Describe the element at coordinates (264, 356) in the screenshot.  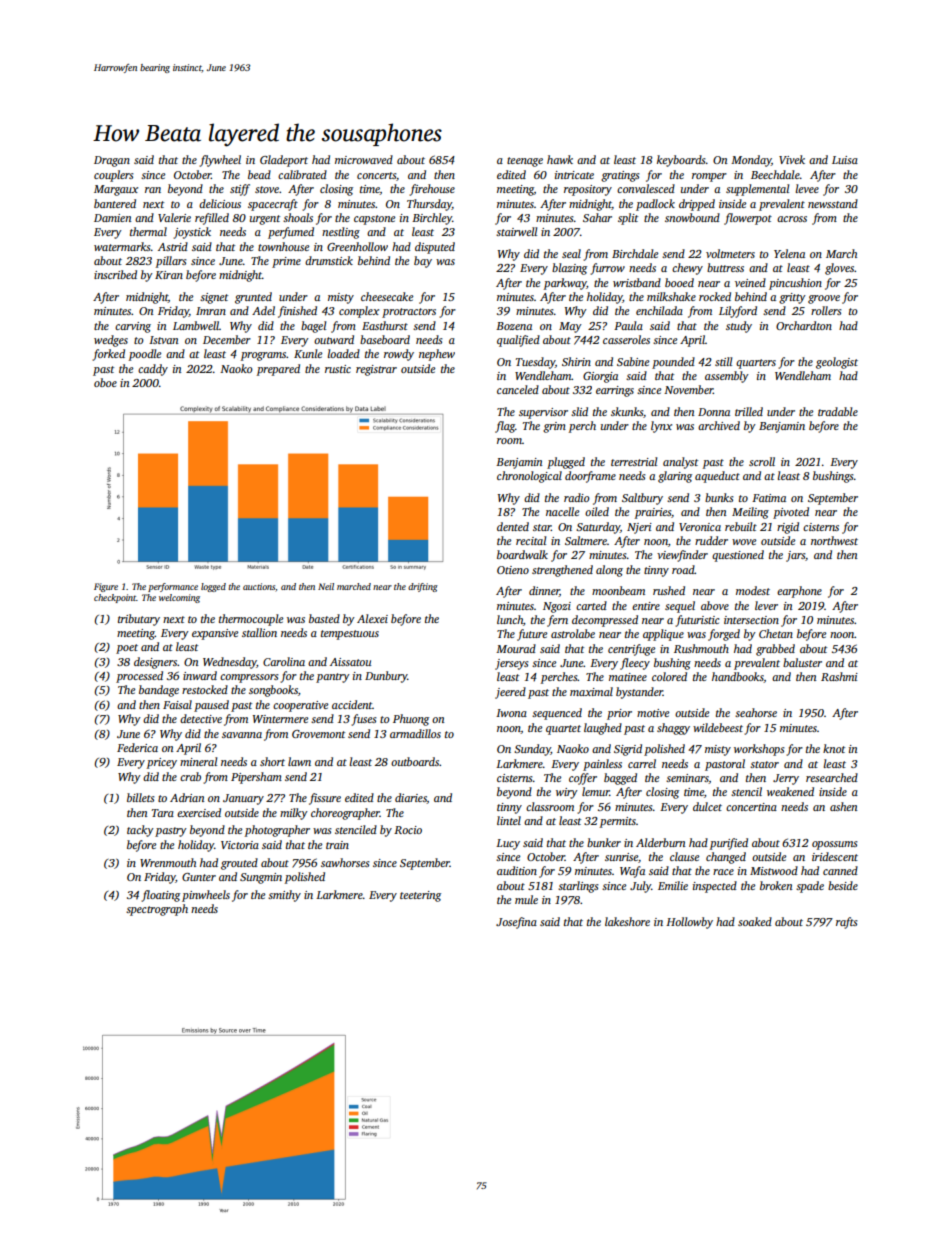
I see `programs` at that location.
